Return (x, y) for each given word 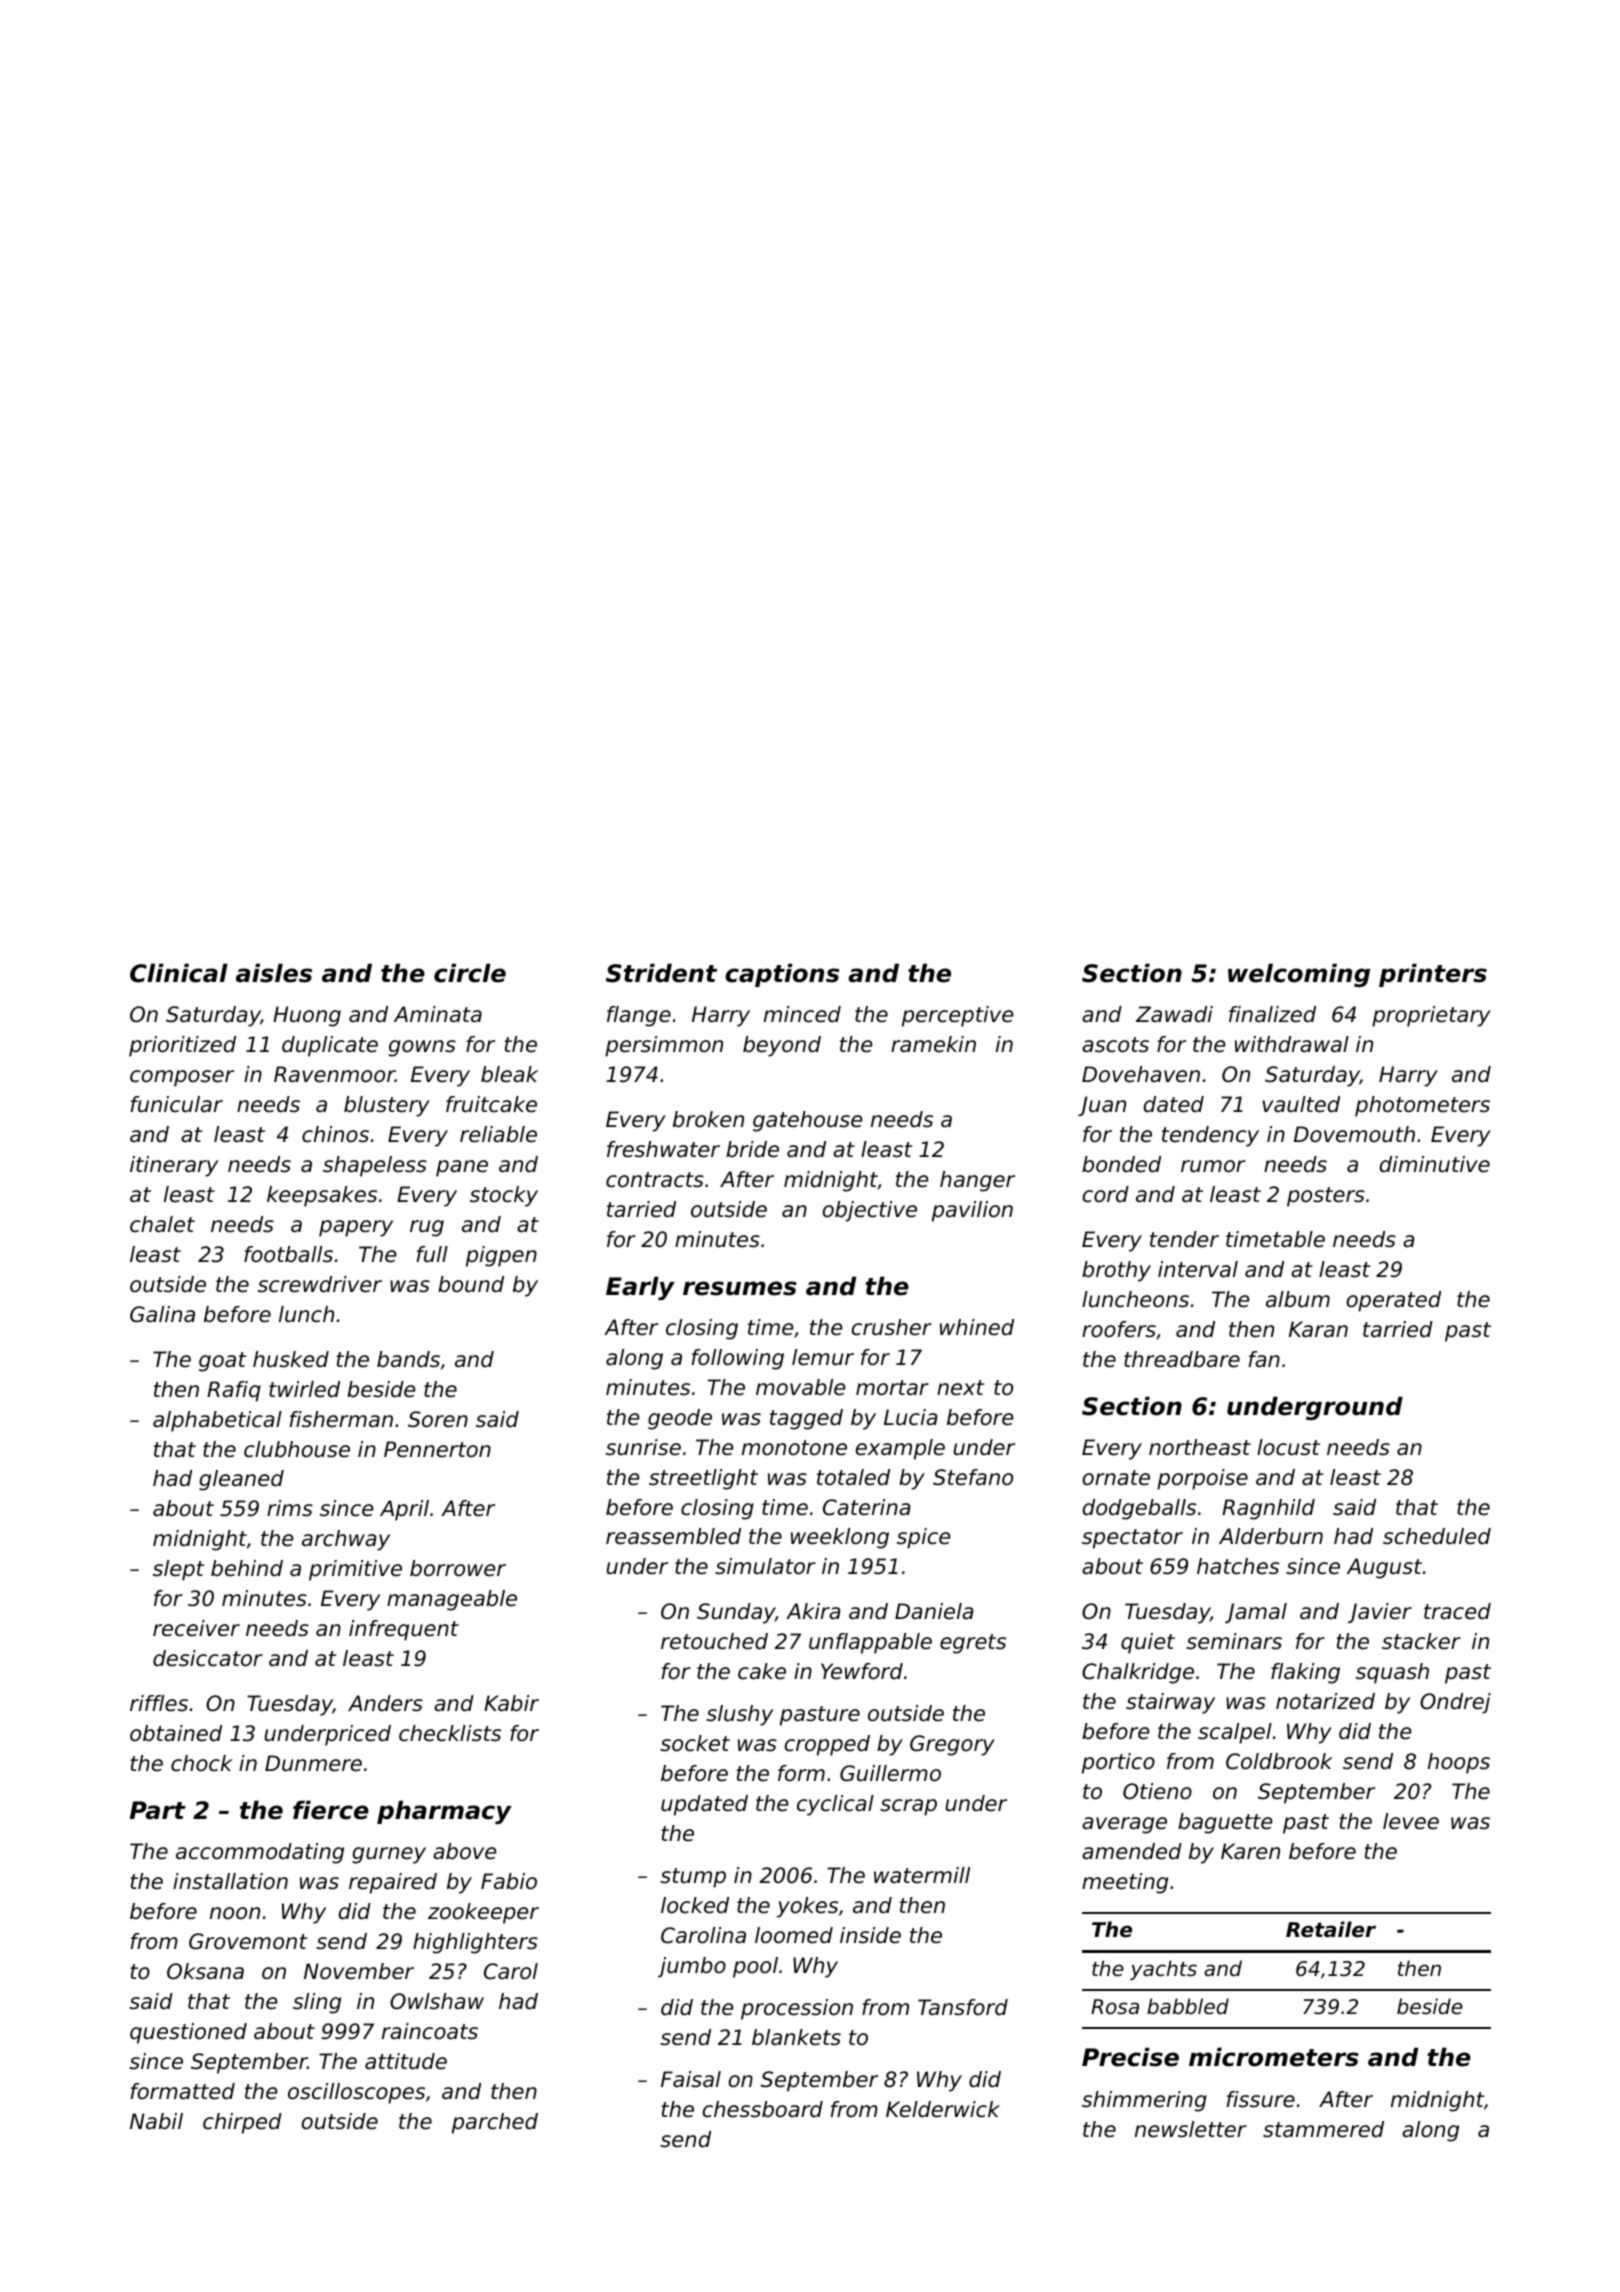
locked (695, 1905)
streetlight (703, 1479)
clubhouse (297, 1449)
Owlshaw (437, 2001)
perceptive (958, 1016)
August (1384, 1568)
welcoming (1299, 975)
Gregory (952, 1745)
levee (1411, 1821)
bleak (509, 1074)
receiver (196, 1628)
